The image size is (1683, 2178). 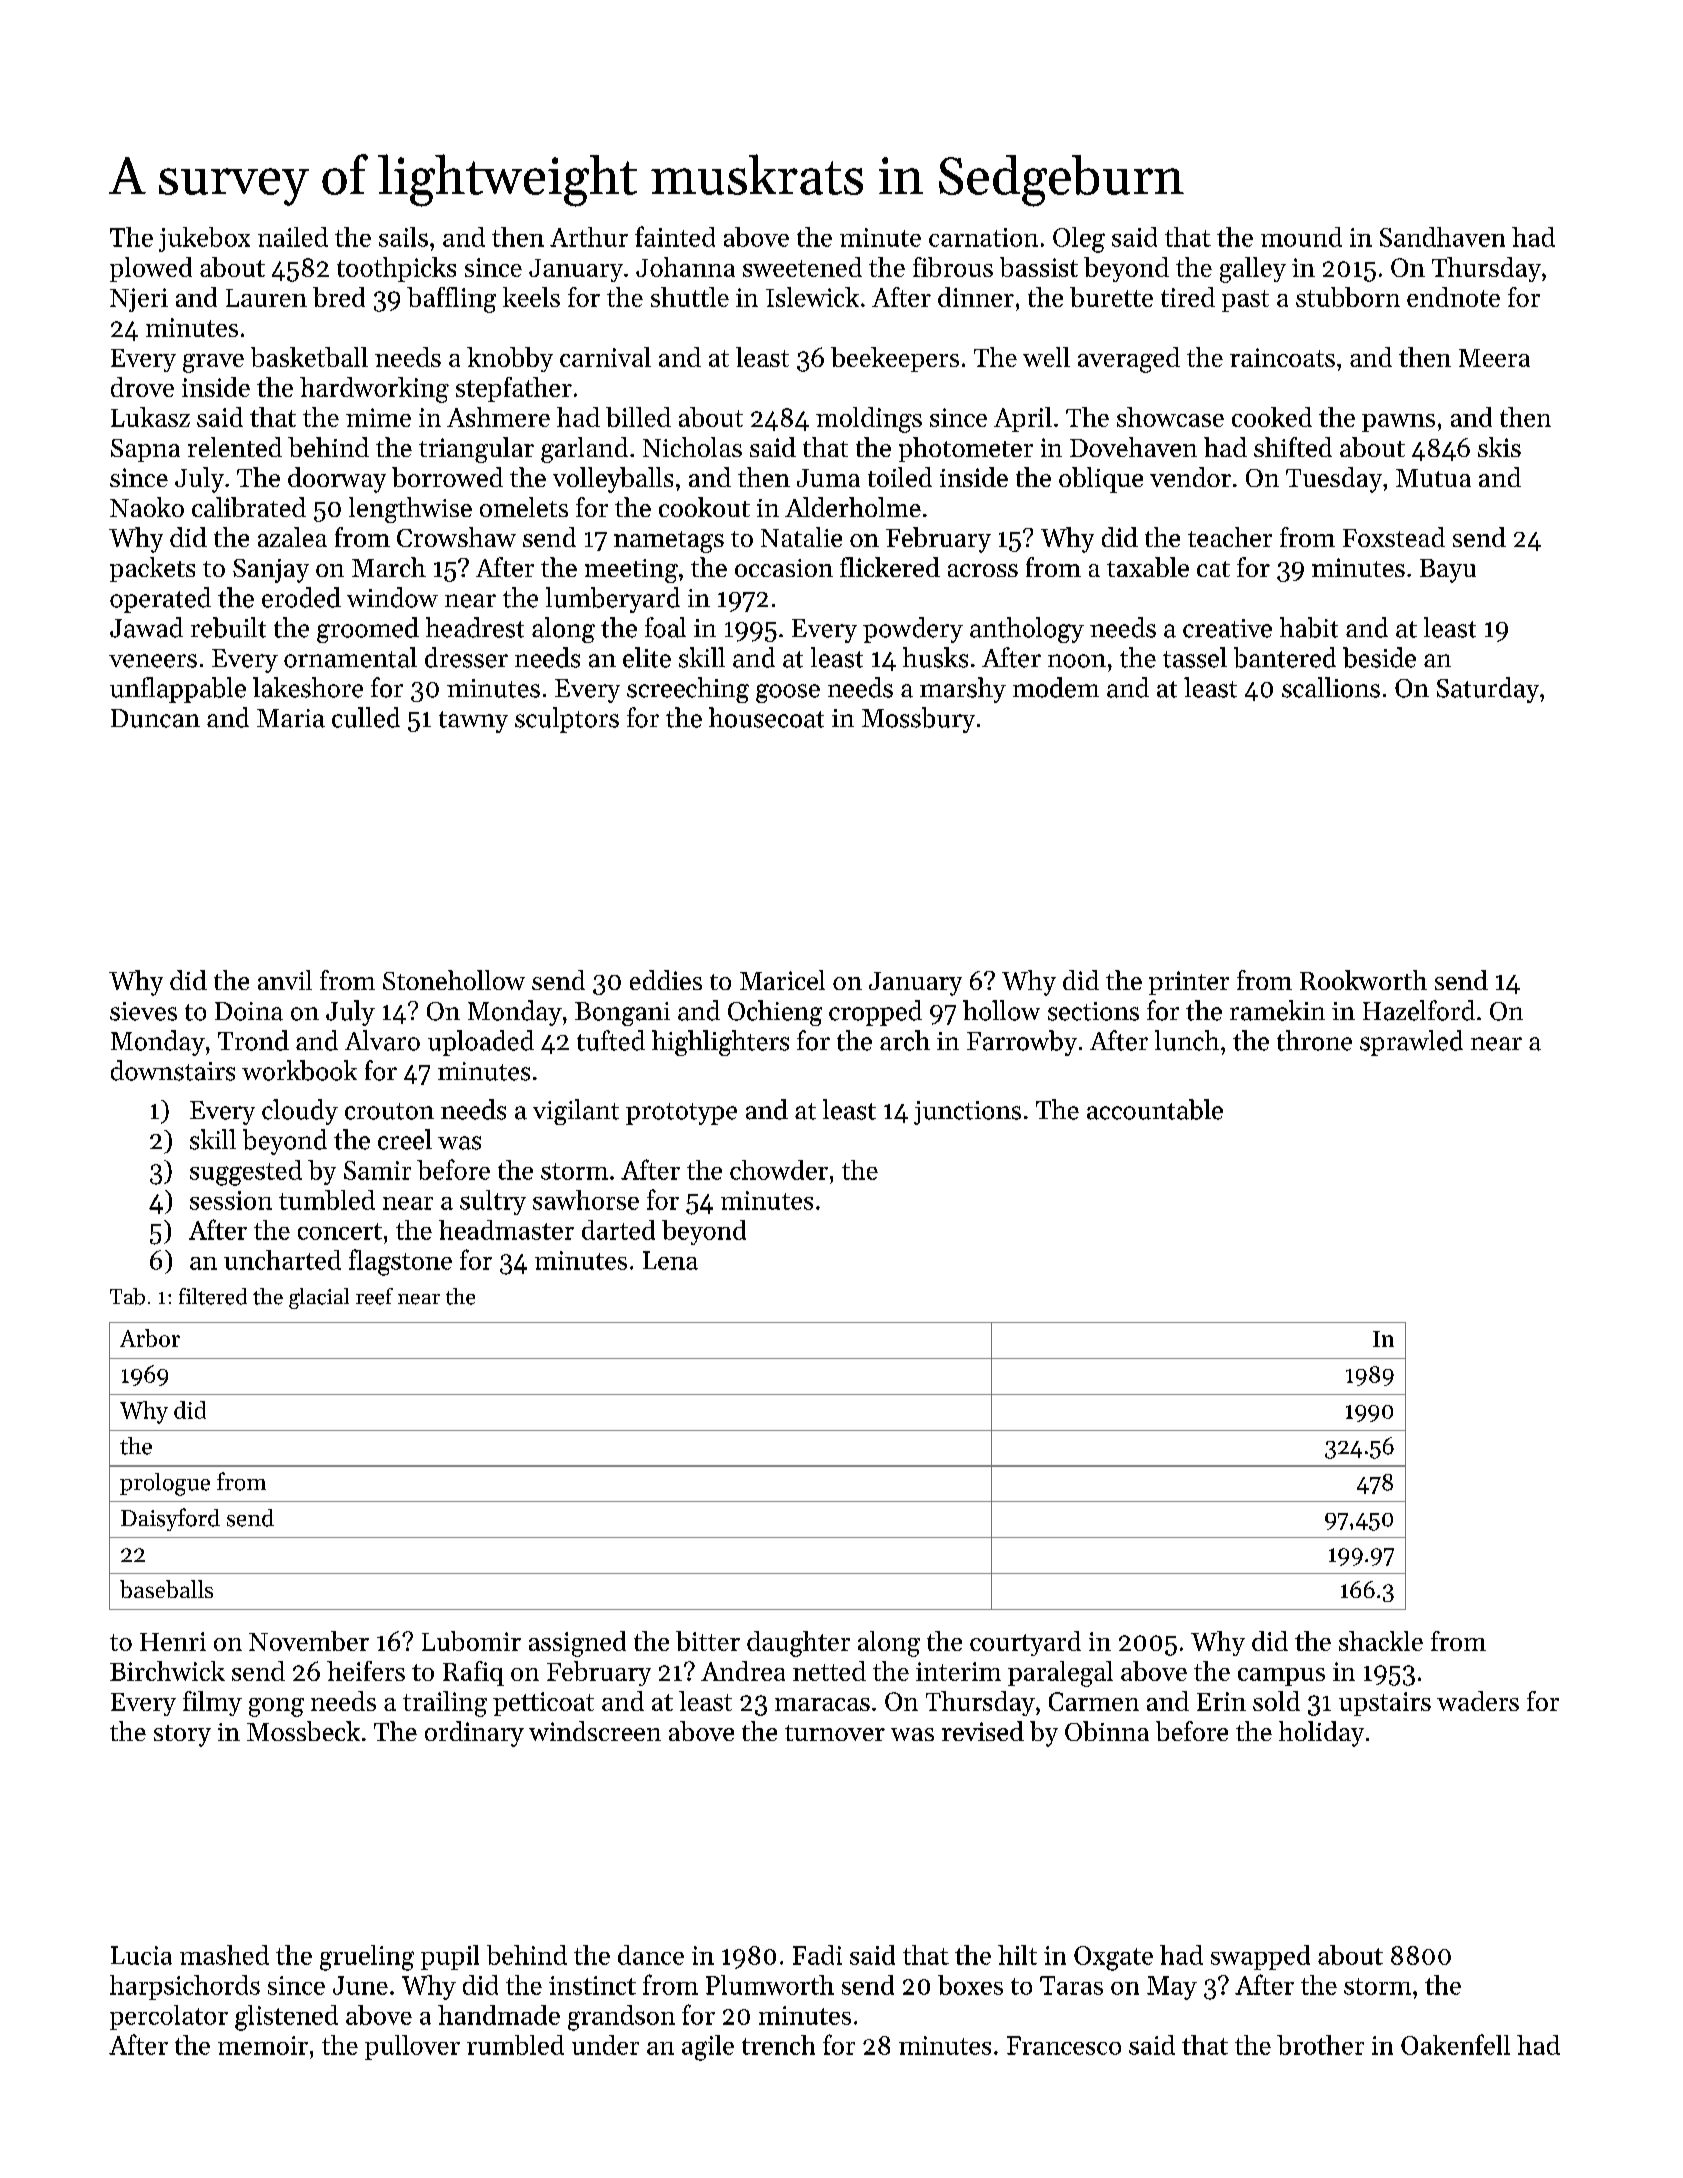 What do you see at coordinates (1221, 1701) in the screenshot?
I see `Erin` at bounding box center [1221, 1701].
